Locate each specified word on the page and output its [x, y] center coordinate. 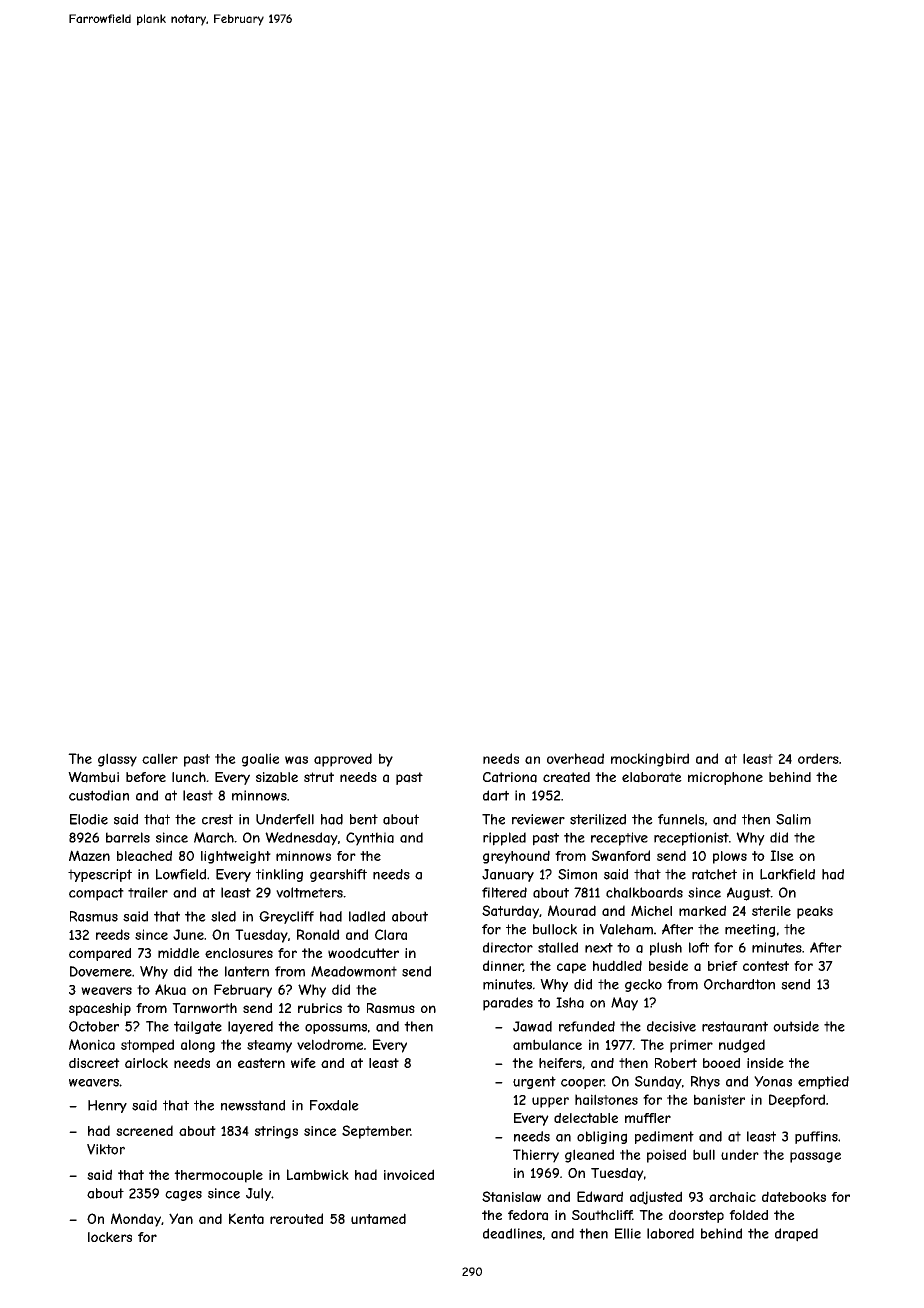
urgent [534, 1082]
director [508, 947]
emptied [823, 1082]
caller [160, 758]
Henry [107, 1106]
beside [668, 965]
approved [343, 760]
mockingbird [650, 760]
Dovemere [101, 971]
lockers [110, 1237]
